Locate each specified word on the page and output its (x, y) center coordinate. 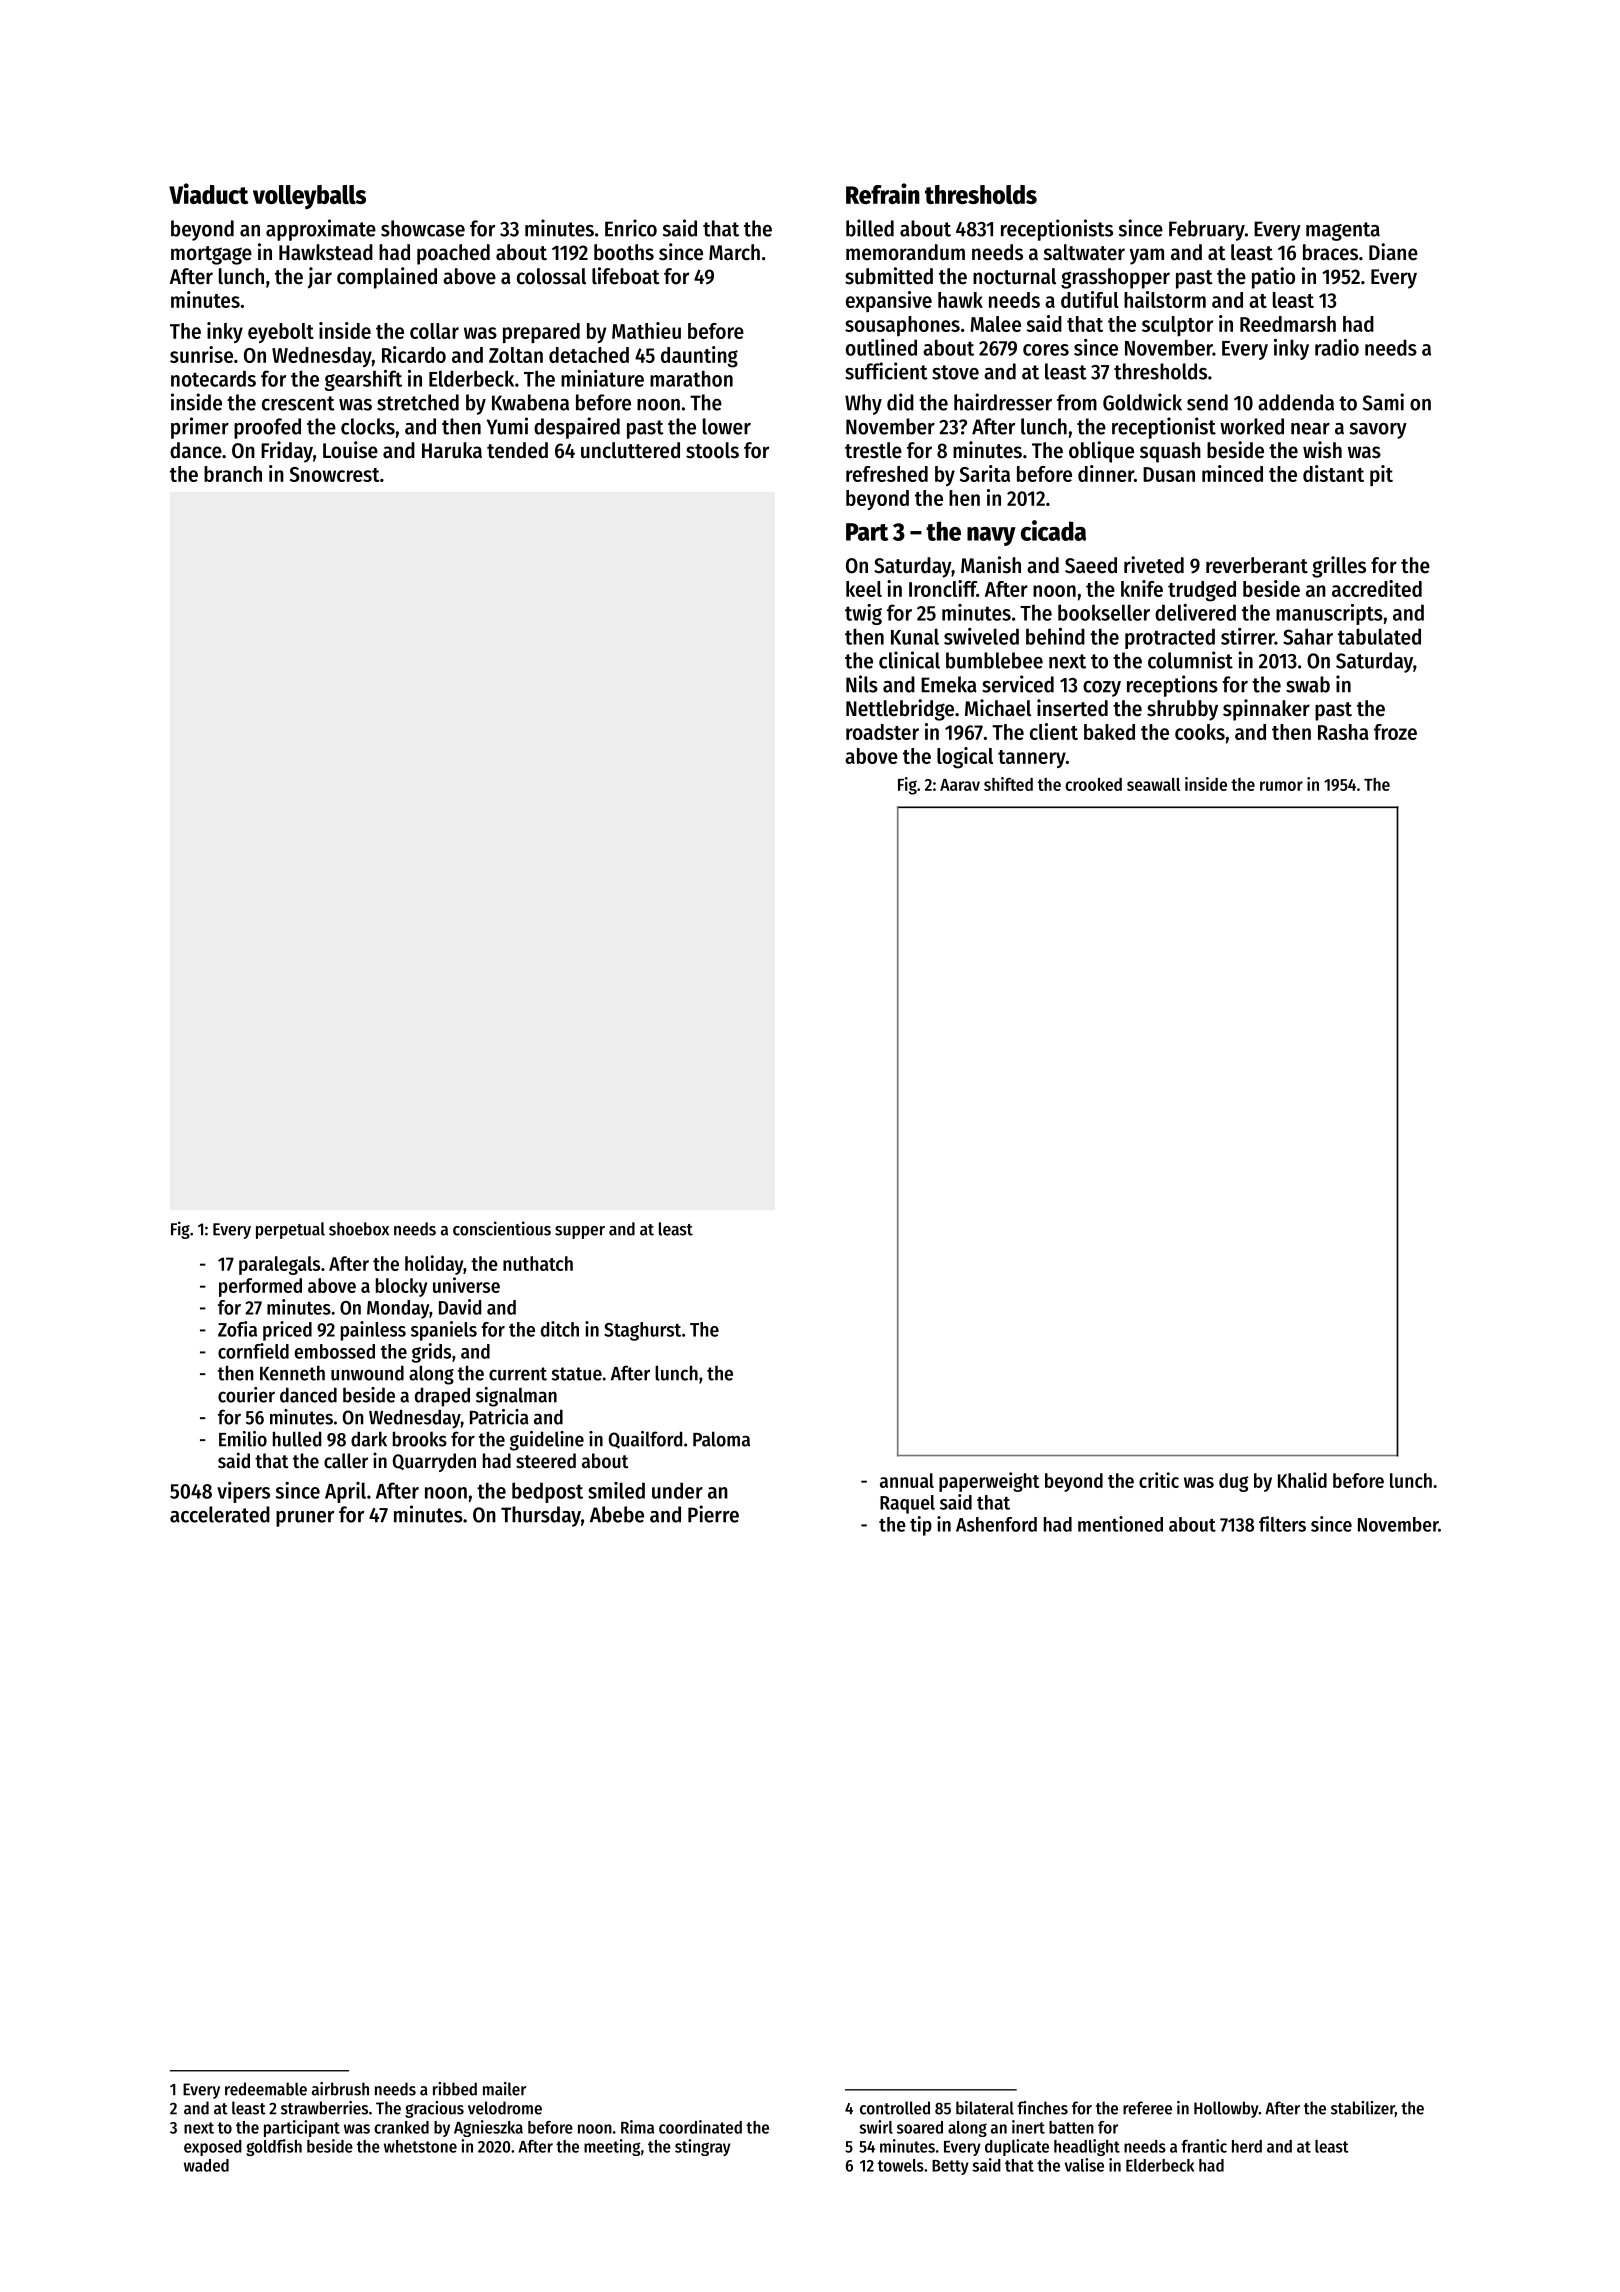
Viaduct (208, 193)
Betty (950, 2167)
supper (580, 1232)
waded (206, 2165)
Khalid (1302, 1480)
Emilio (243, 1439)
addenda (1296, 402)
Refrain (883, 193)
